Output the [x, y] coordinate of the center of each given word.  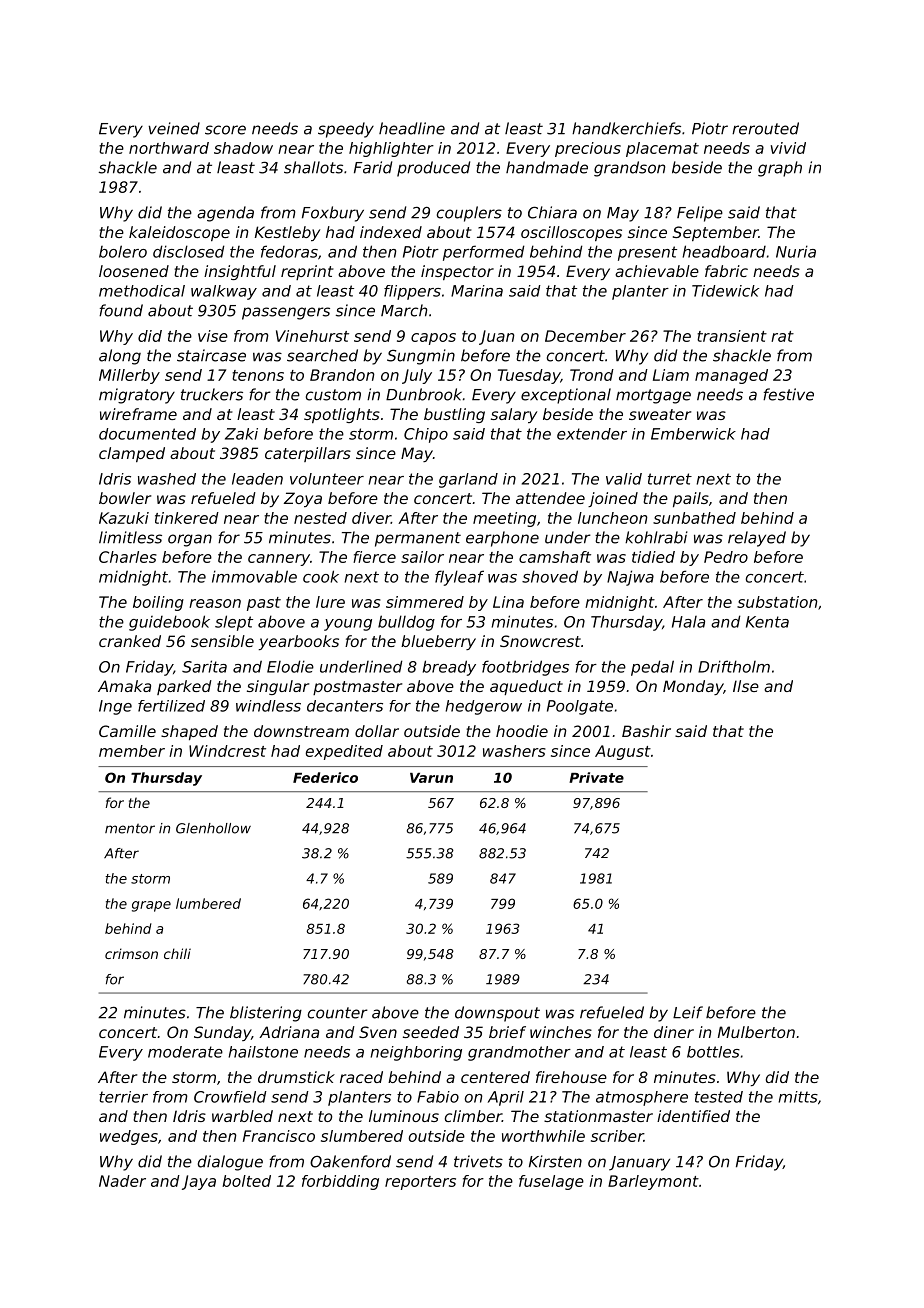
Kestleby [287, 233]
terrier [123, 1097]
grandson [629, 169]
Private [596, 777]
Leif [688, 1012]
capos [433, 339]
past [264, 604]
